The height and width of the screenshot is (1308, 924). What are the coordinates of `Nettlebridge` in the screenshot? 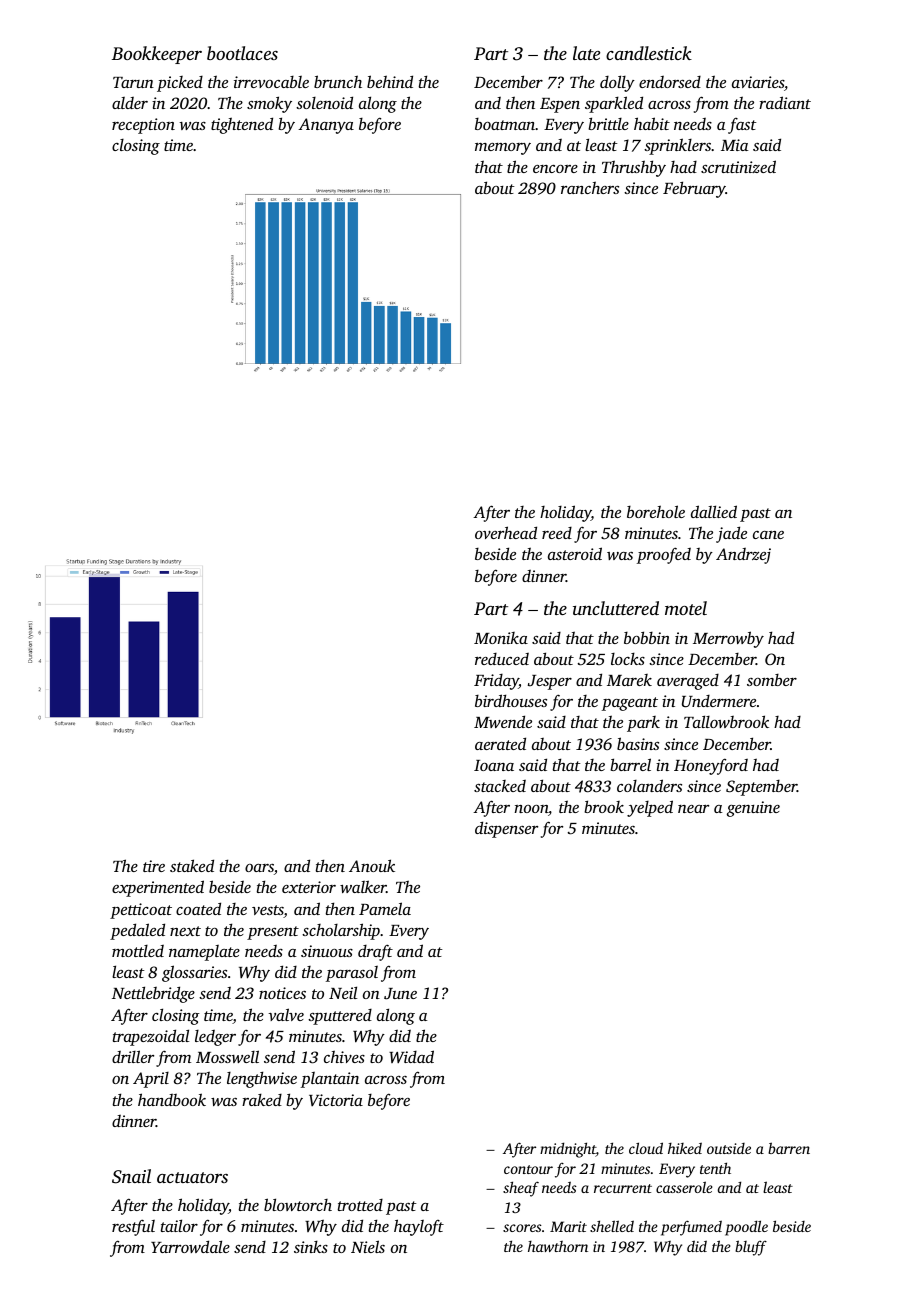 It's located at (153, 994).
